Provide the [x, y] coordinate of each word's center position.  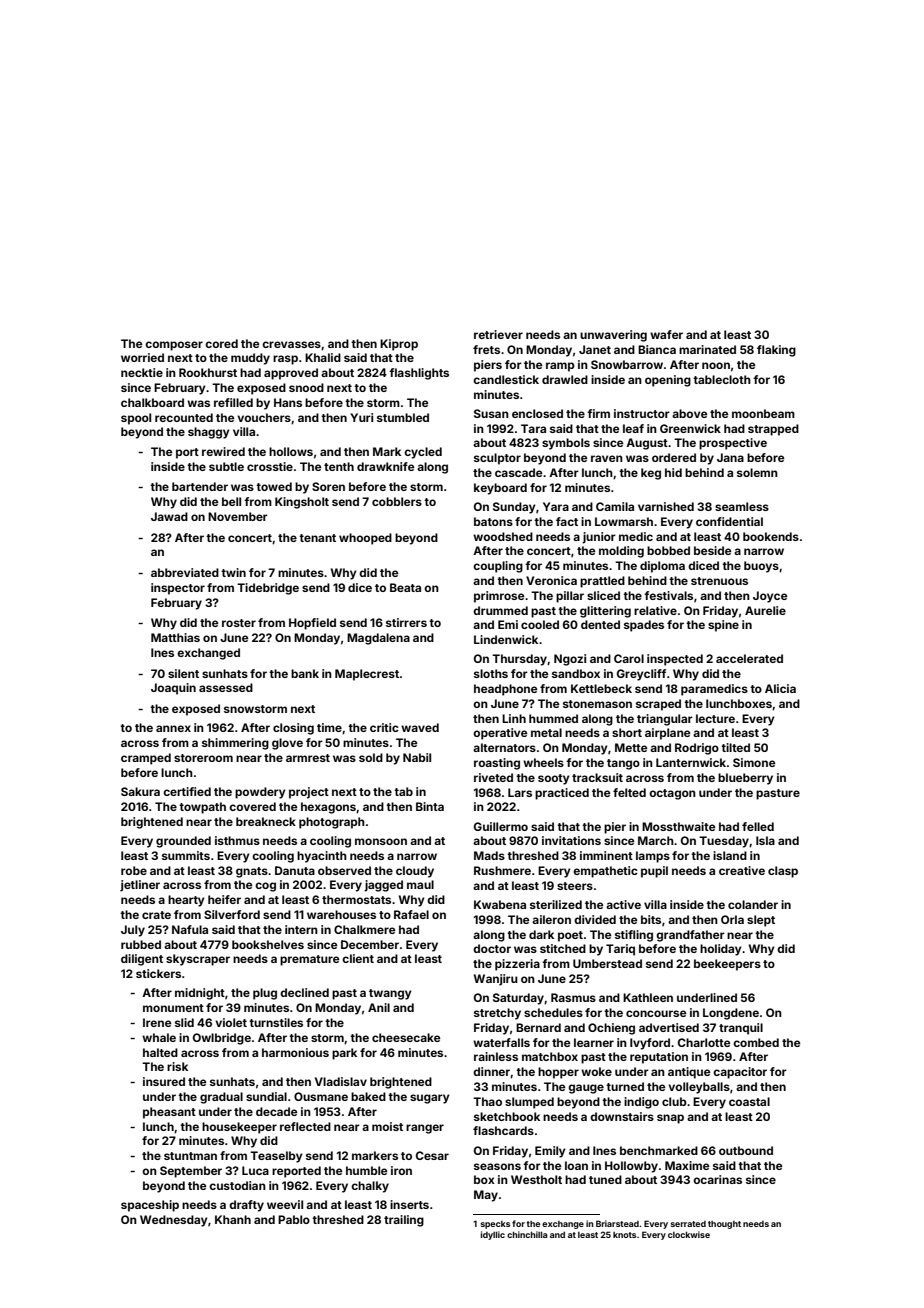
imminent [606, 855]
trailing [404, 1221]
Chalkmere [364, 929]
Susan [491, 413]
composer [174, 346]
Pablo [294, 1219]
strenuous [719, 581]
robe [134, 870]
